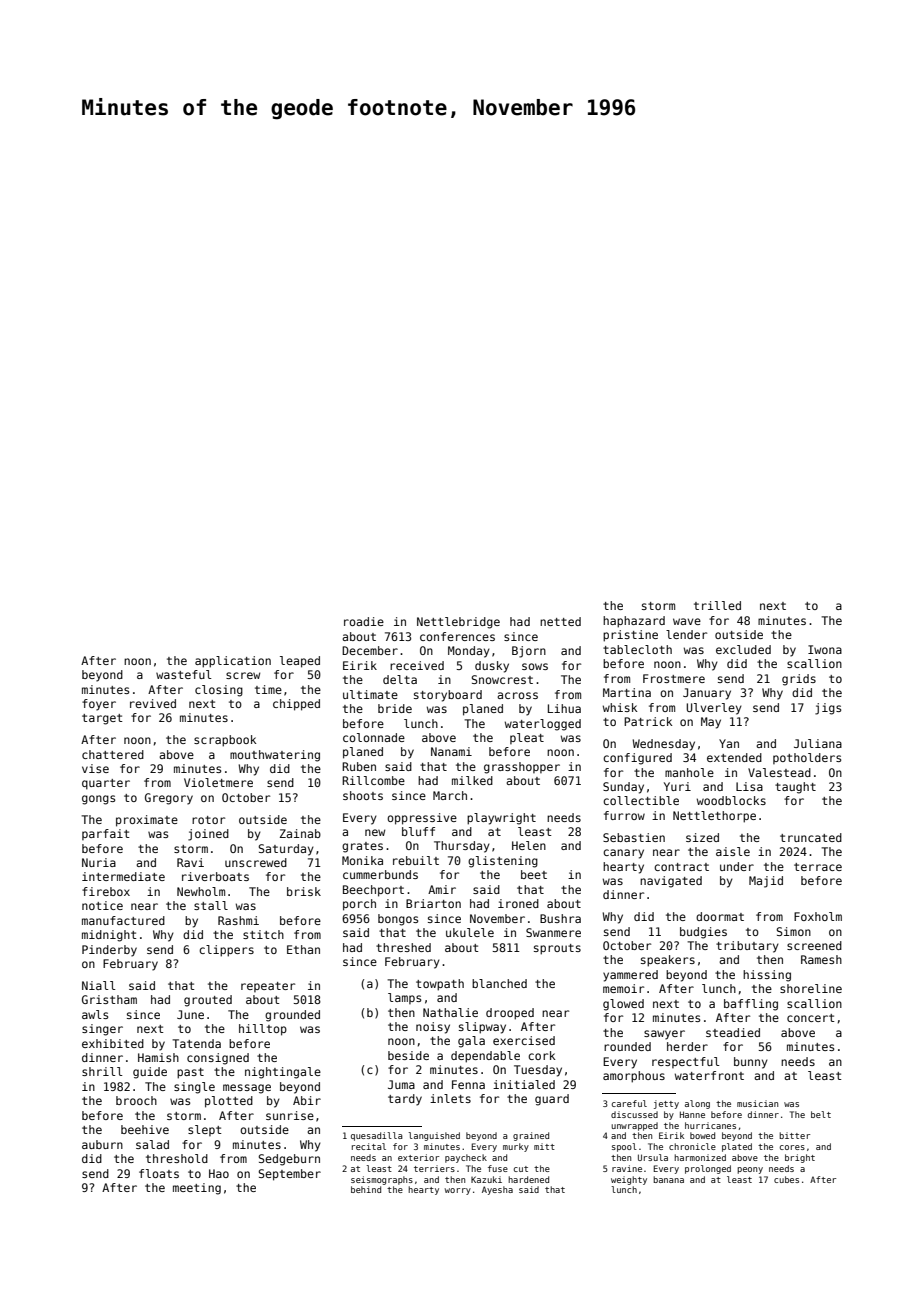 This document has height=1308, width=924. What do you see at coordinates (623, 1005) in the document?
I see `glowed` at bounding box center [623, 1005].
